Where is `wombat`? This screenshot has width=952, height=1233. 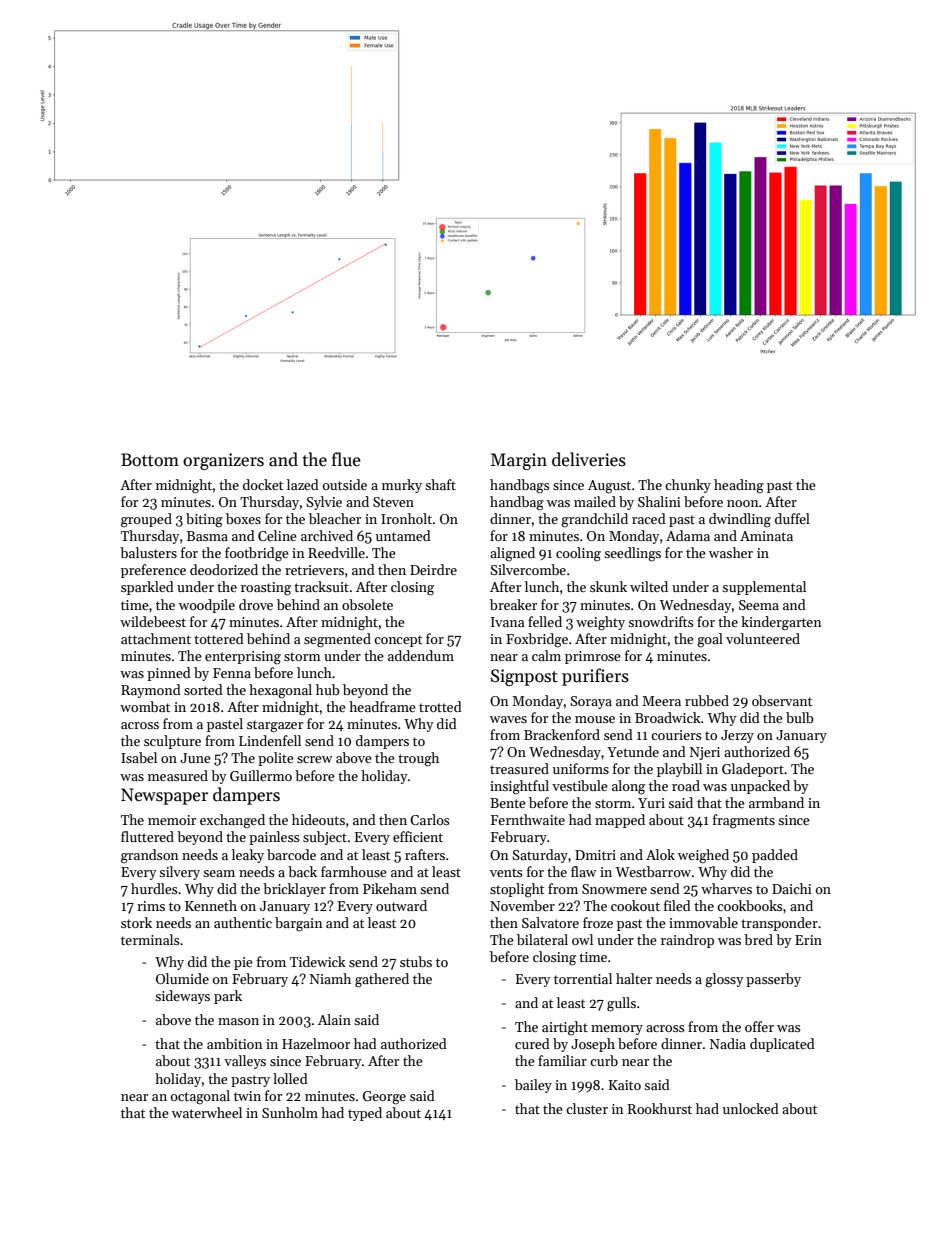 wombat is located at coordinates (145, 706).
